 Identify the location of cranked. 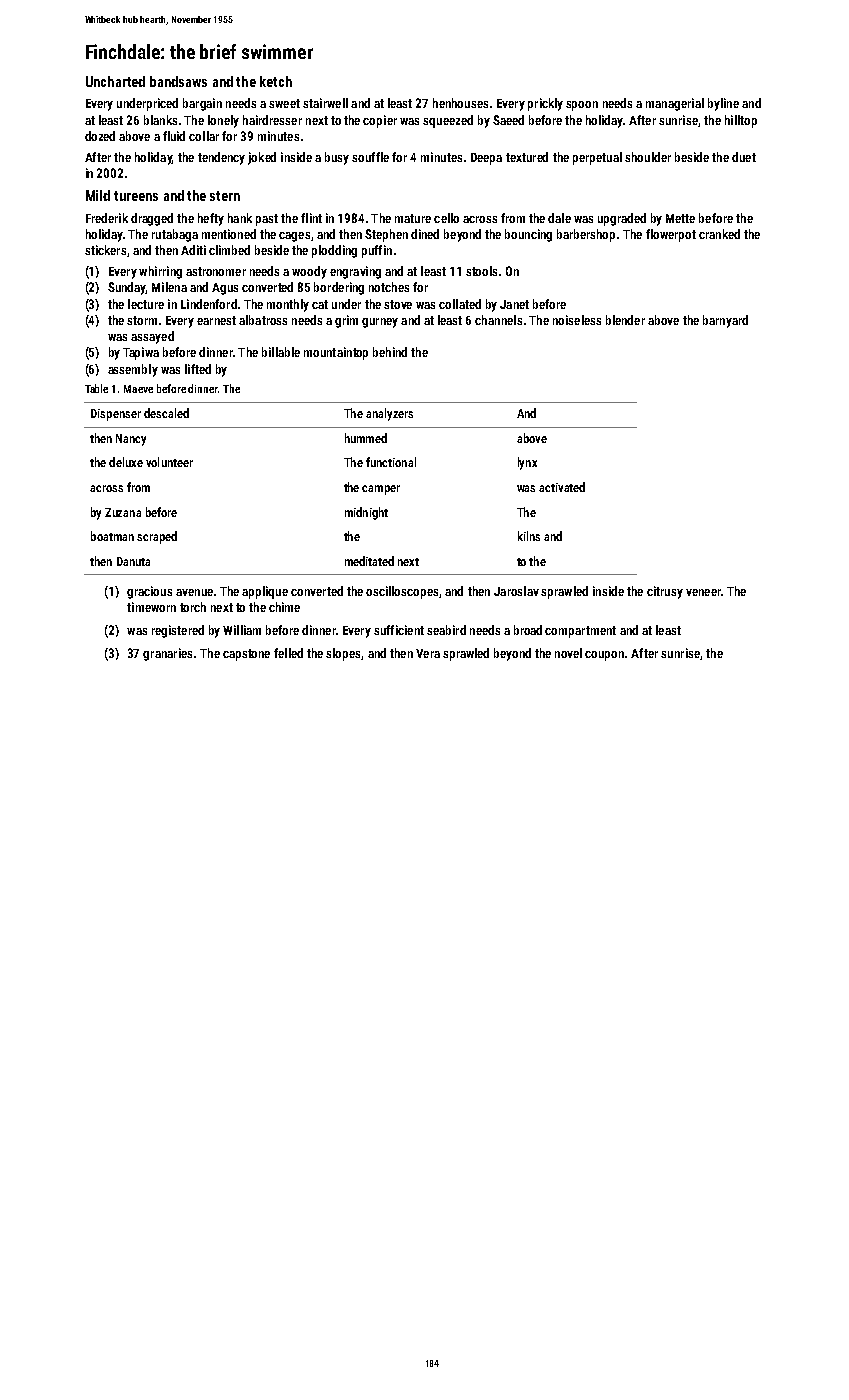
(719, 234).
